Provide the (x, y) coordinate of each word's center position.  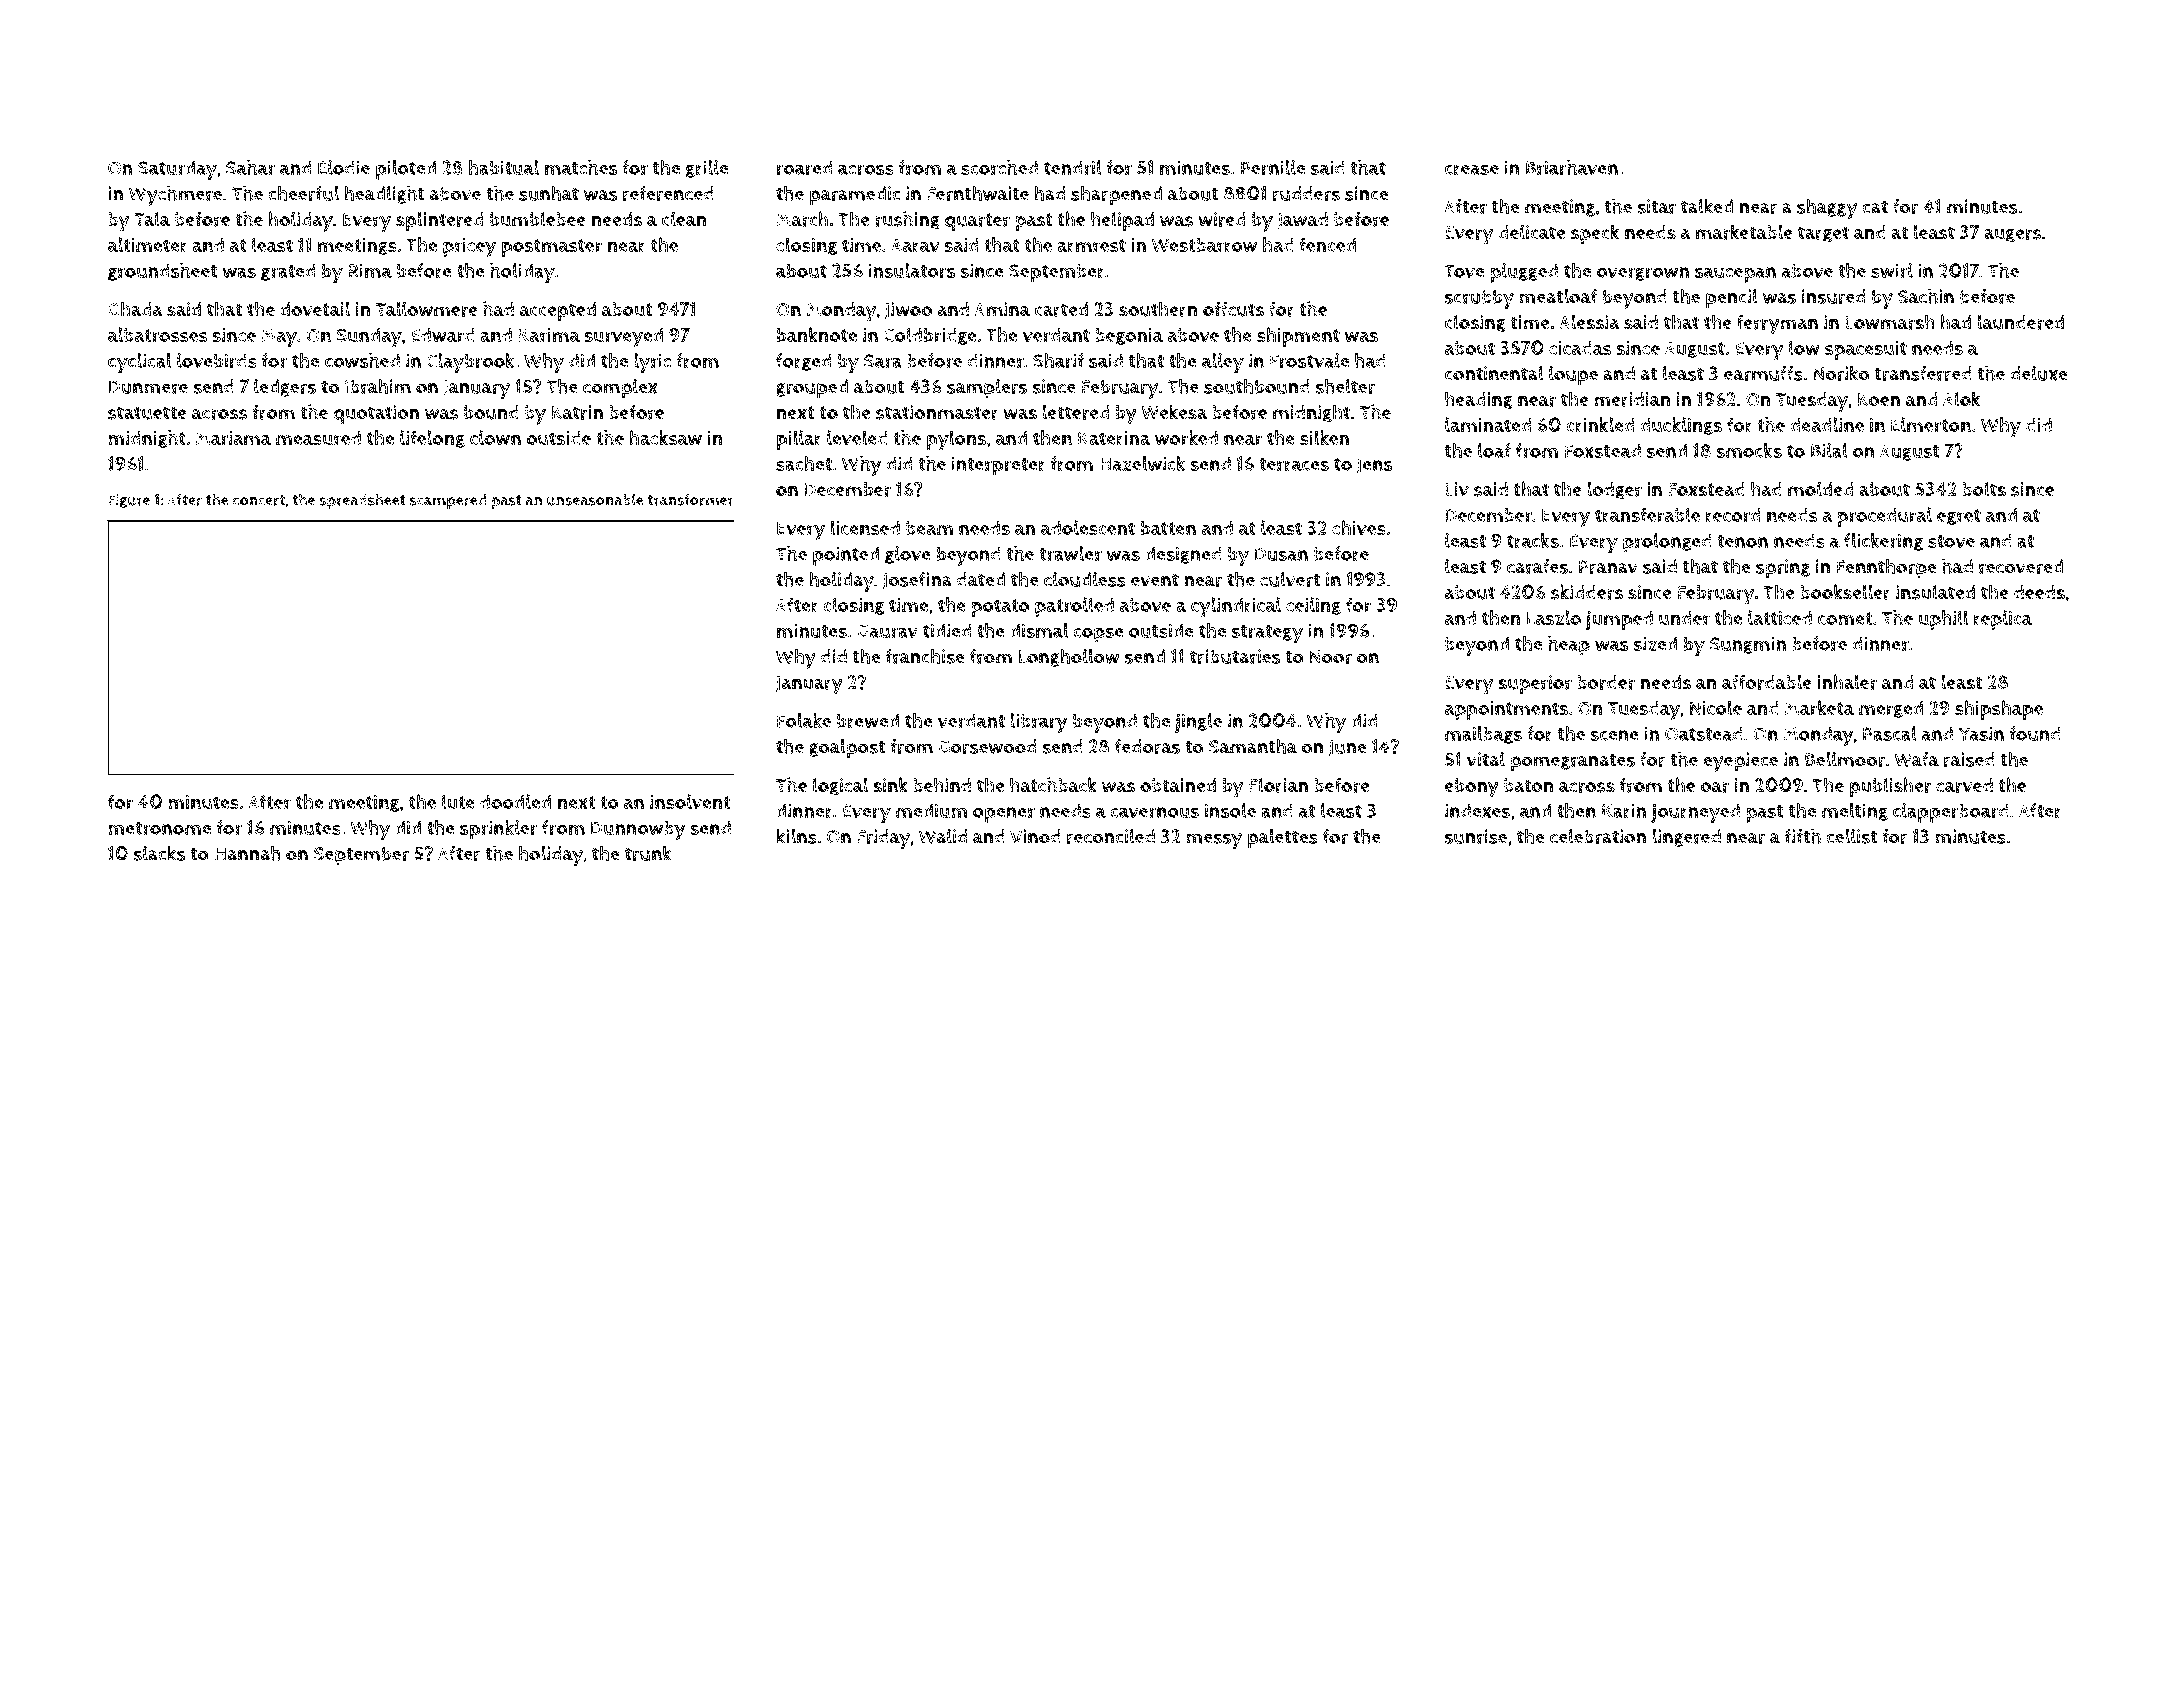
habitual (504, 167)
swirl (1892, 270)
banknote (817, 334)
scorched (999, 167)
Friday (883, 839)
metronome (159, 828)
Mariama (233, 438)
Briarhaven (1572, 167)
